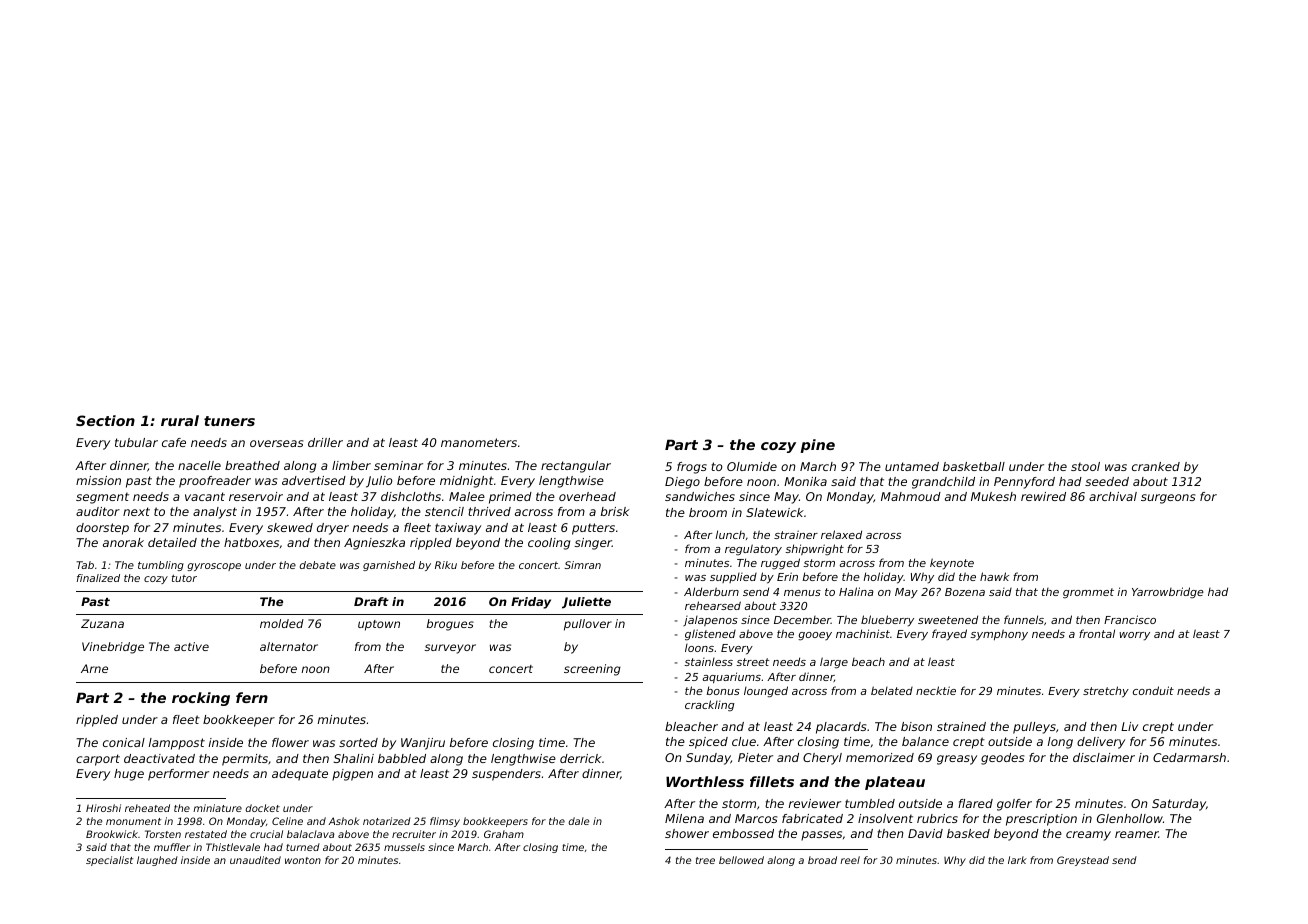 Image resolution: width=1308 pixels, height=924 pixels. Describe the element at coordinates (103, 808) in the screenshot. I see `Hiroshi` at that location.
